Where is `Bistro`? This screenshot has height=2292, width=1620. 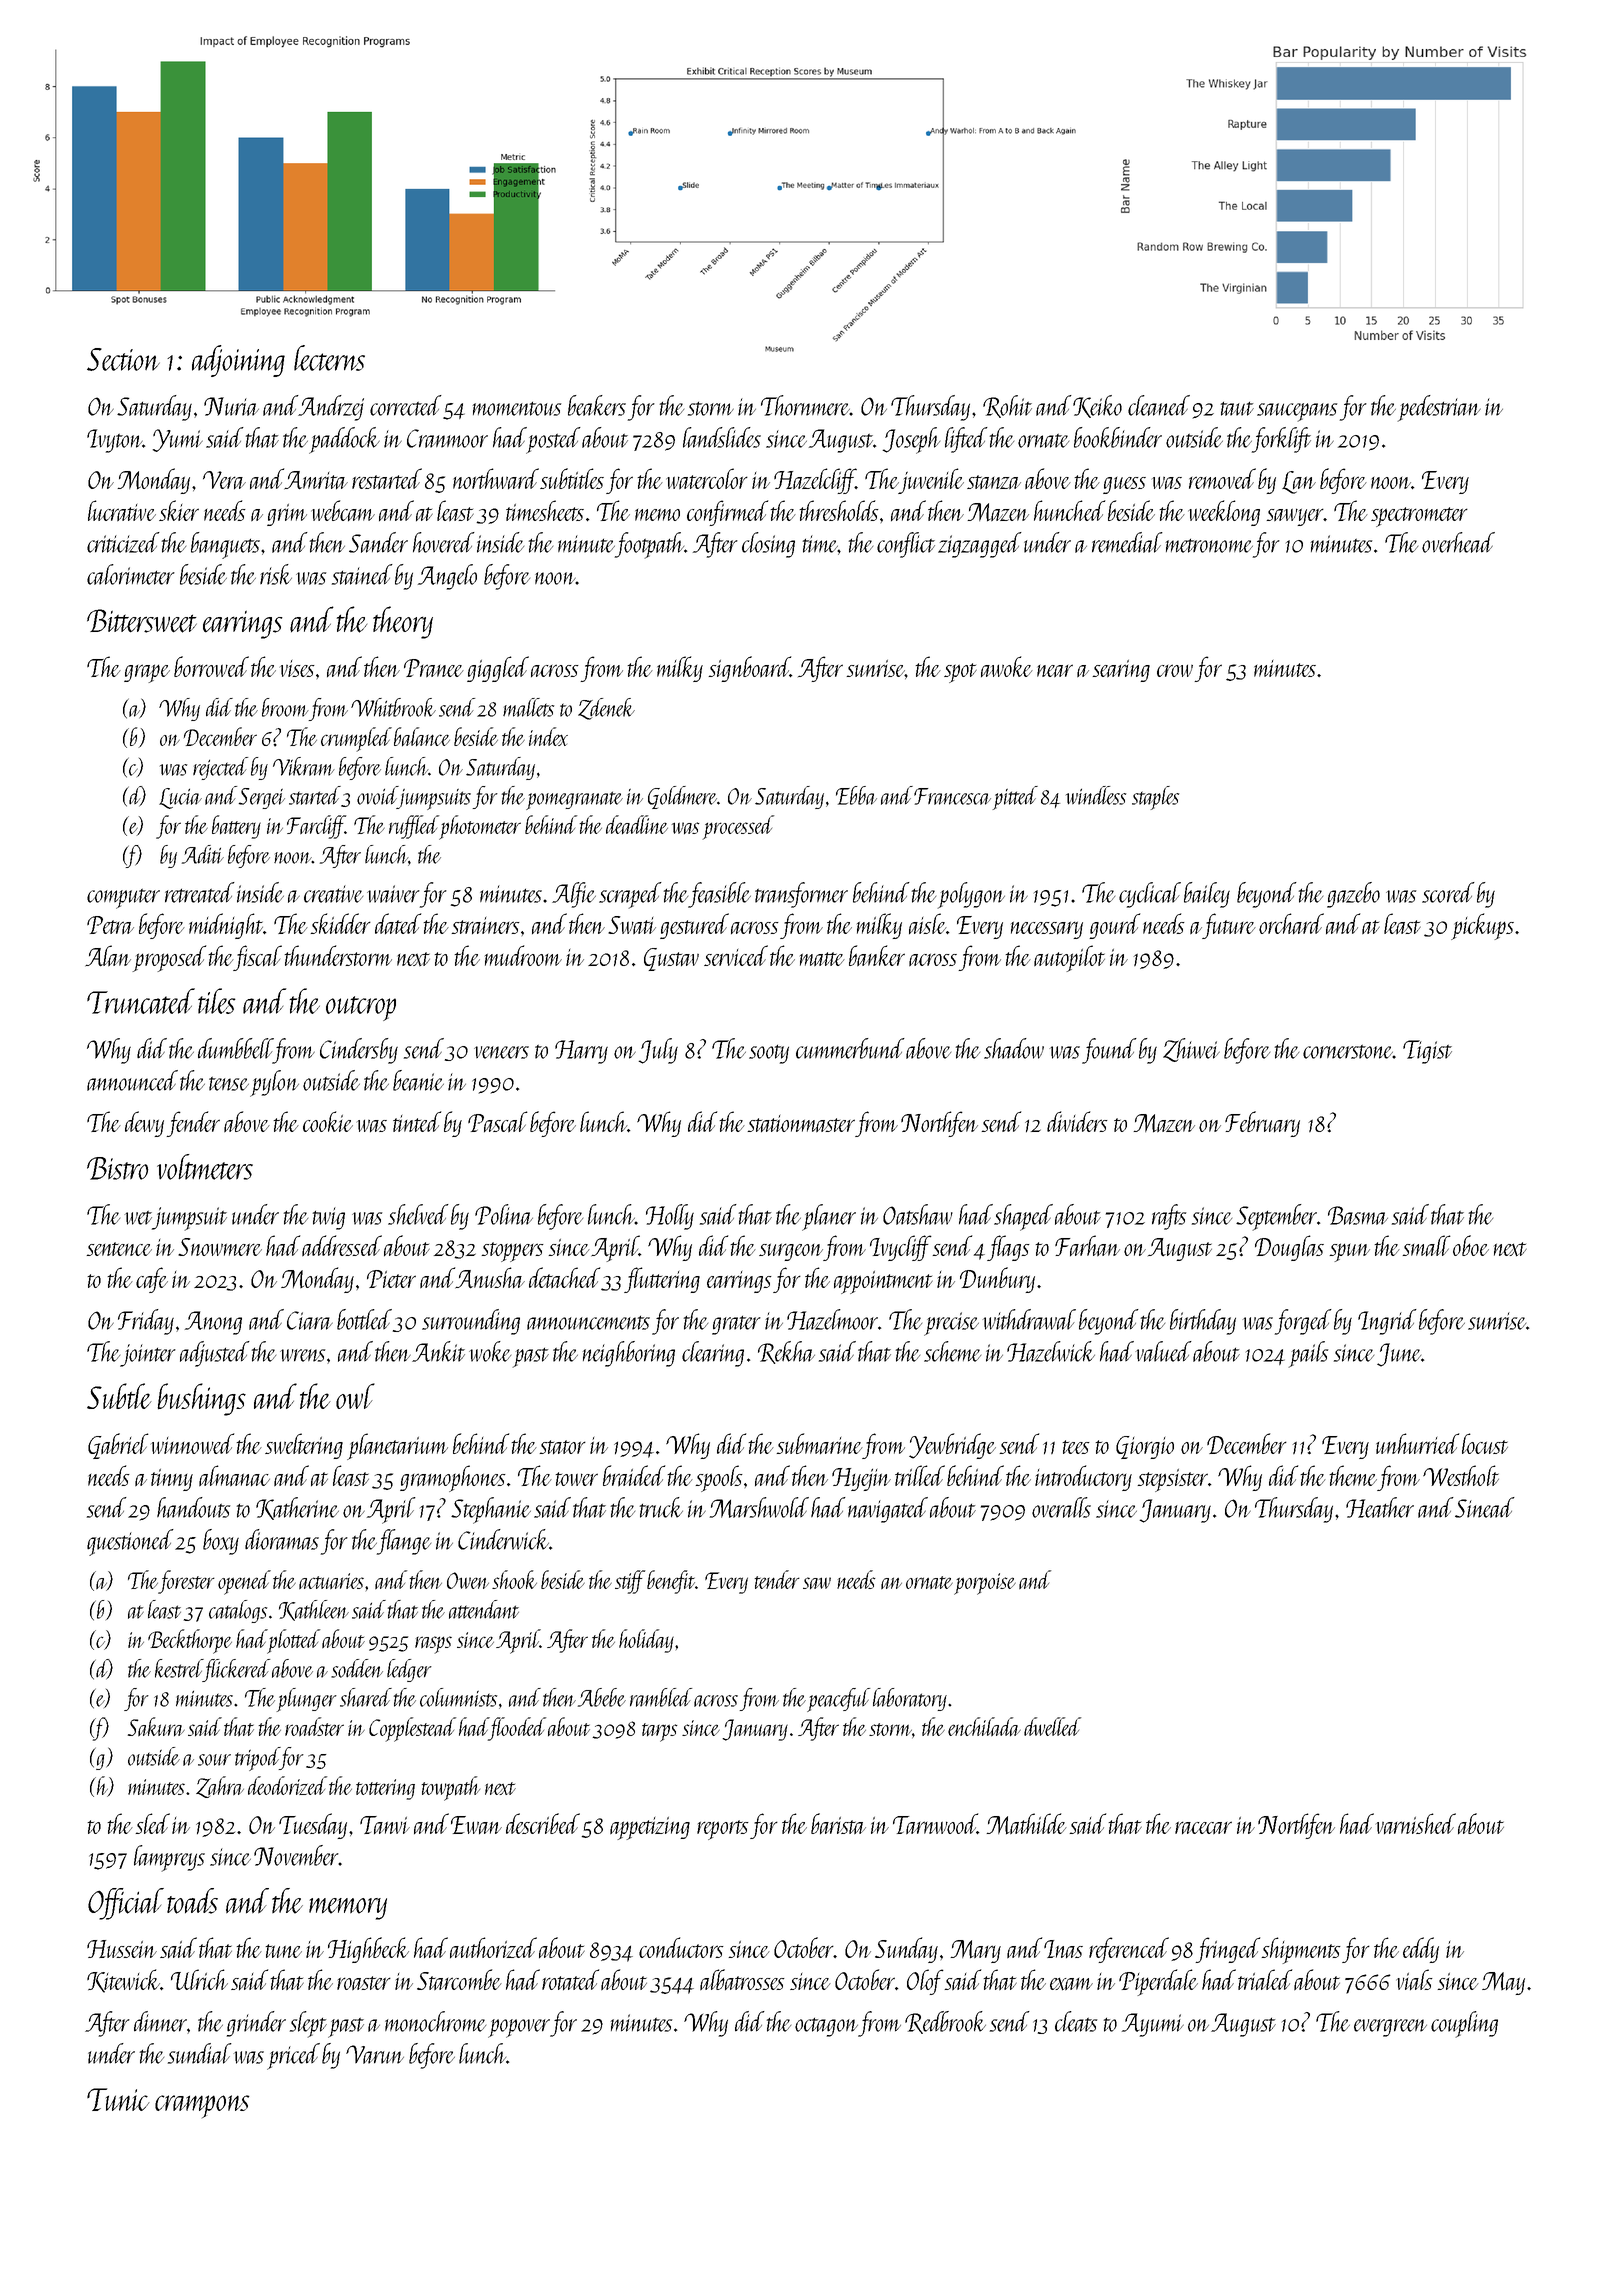
Bistro is located at coordinates (117, 1168).
